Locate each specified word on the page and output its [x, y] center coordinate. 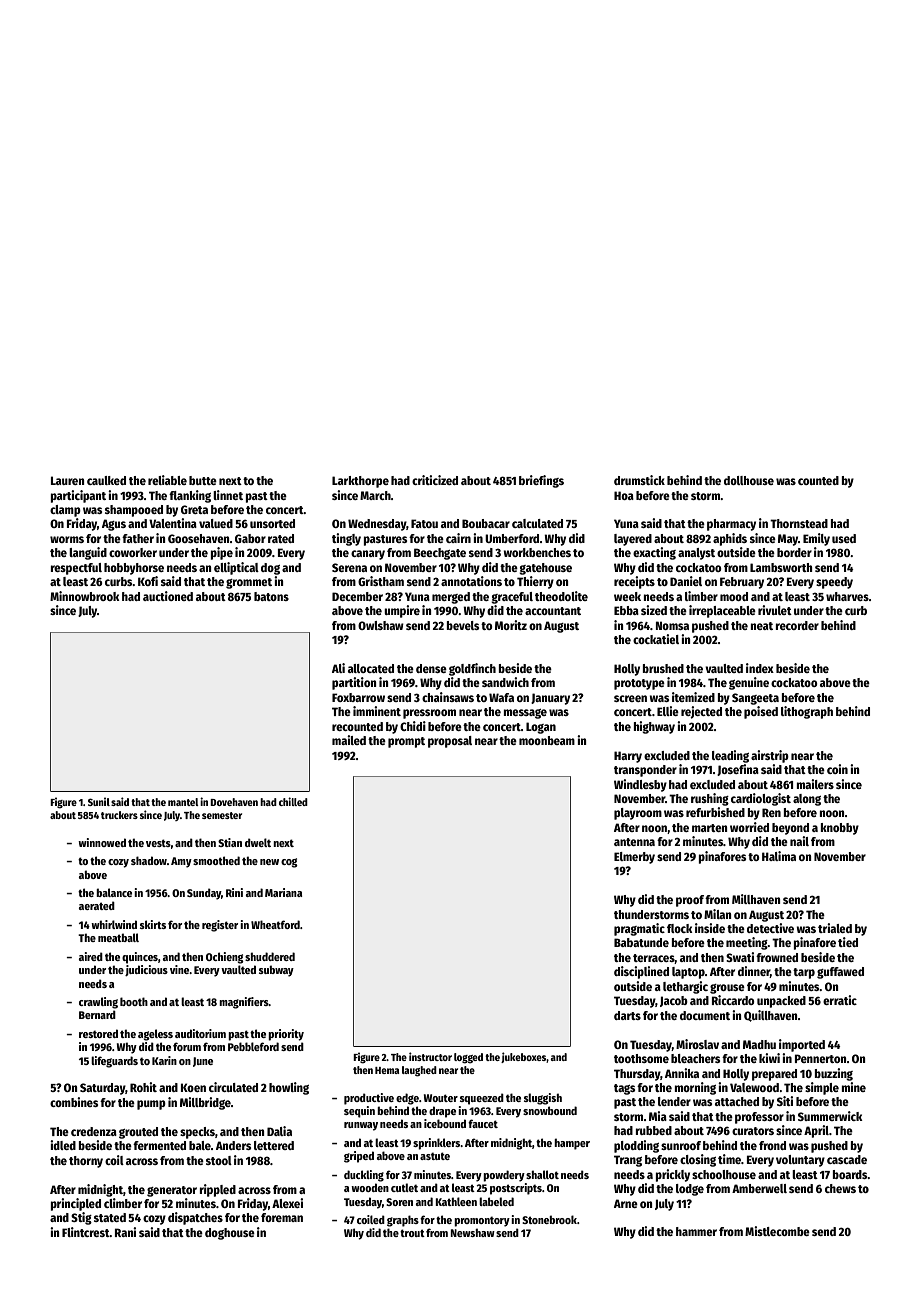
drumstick [639, 480]
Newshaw [472, 1232]
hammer [696, 1231]
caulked [106, 480]
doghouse [230, 1234]
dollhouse [749, 480]
